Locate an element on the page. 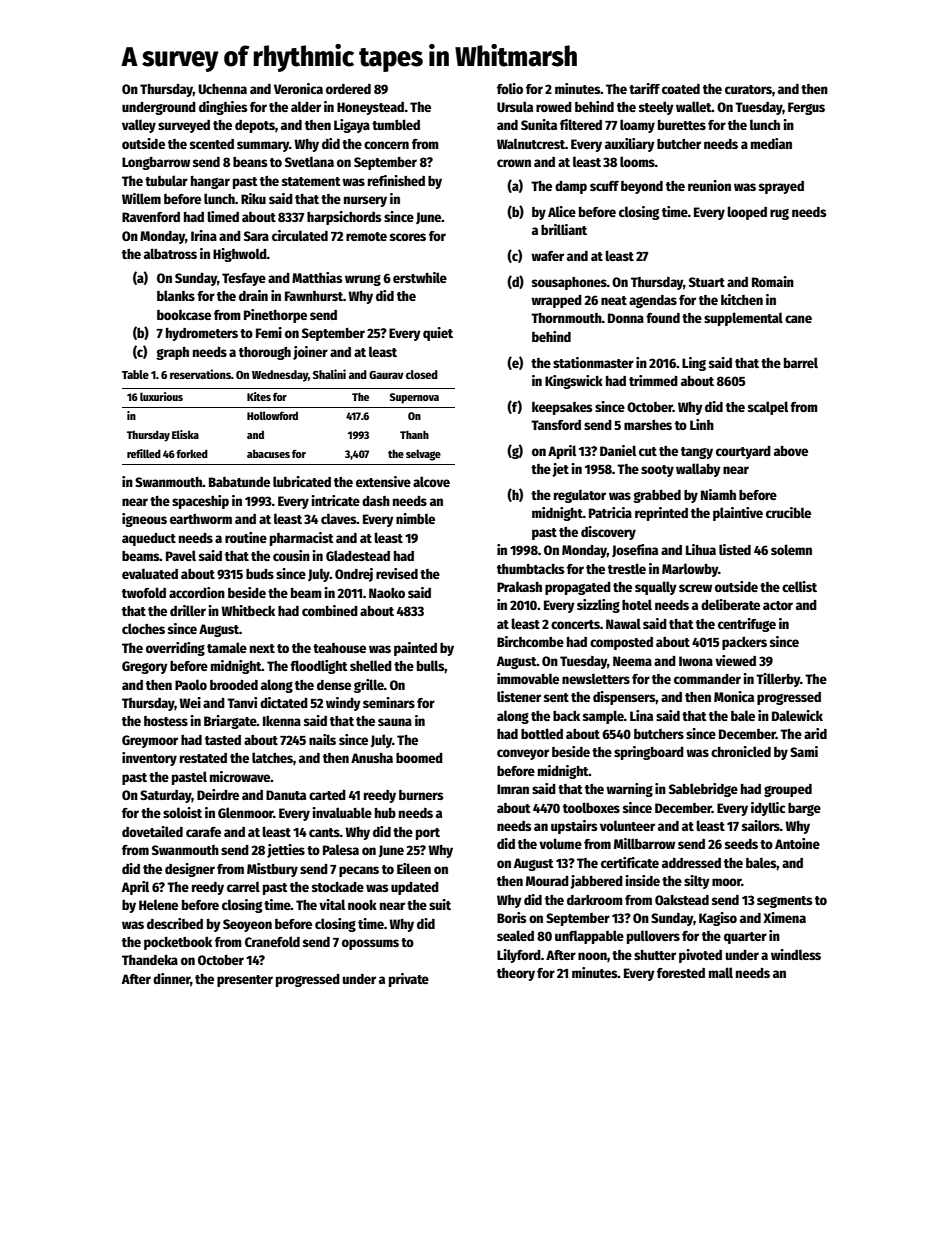 The width and height of the document is (952, 1233). nimble is located at coordinates (415, 518).
